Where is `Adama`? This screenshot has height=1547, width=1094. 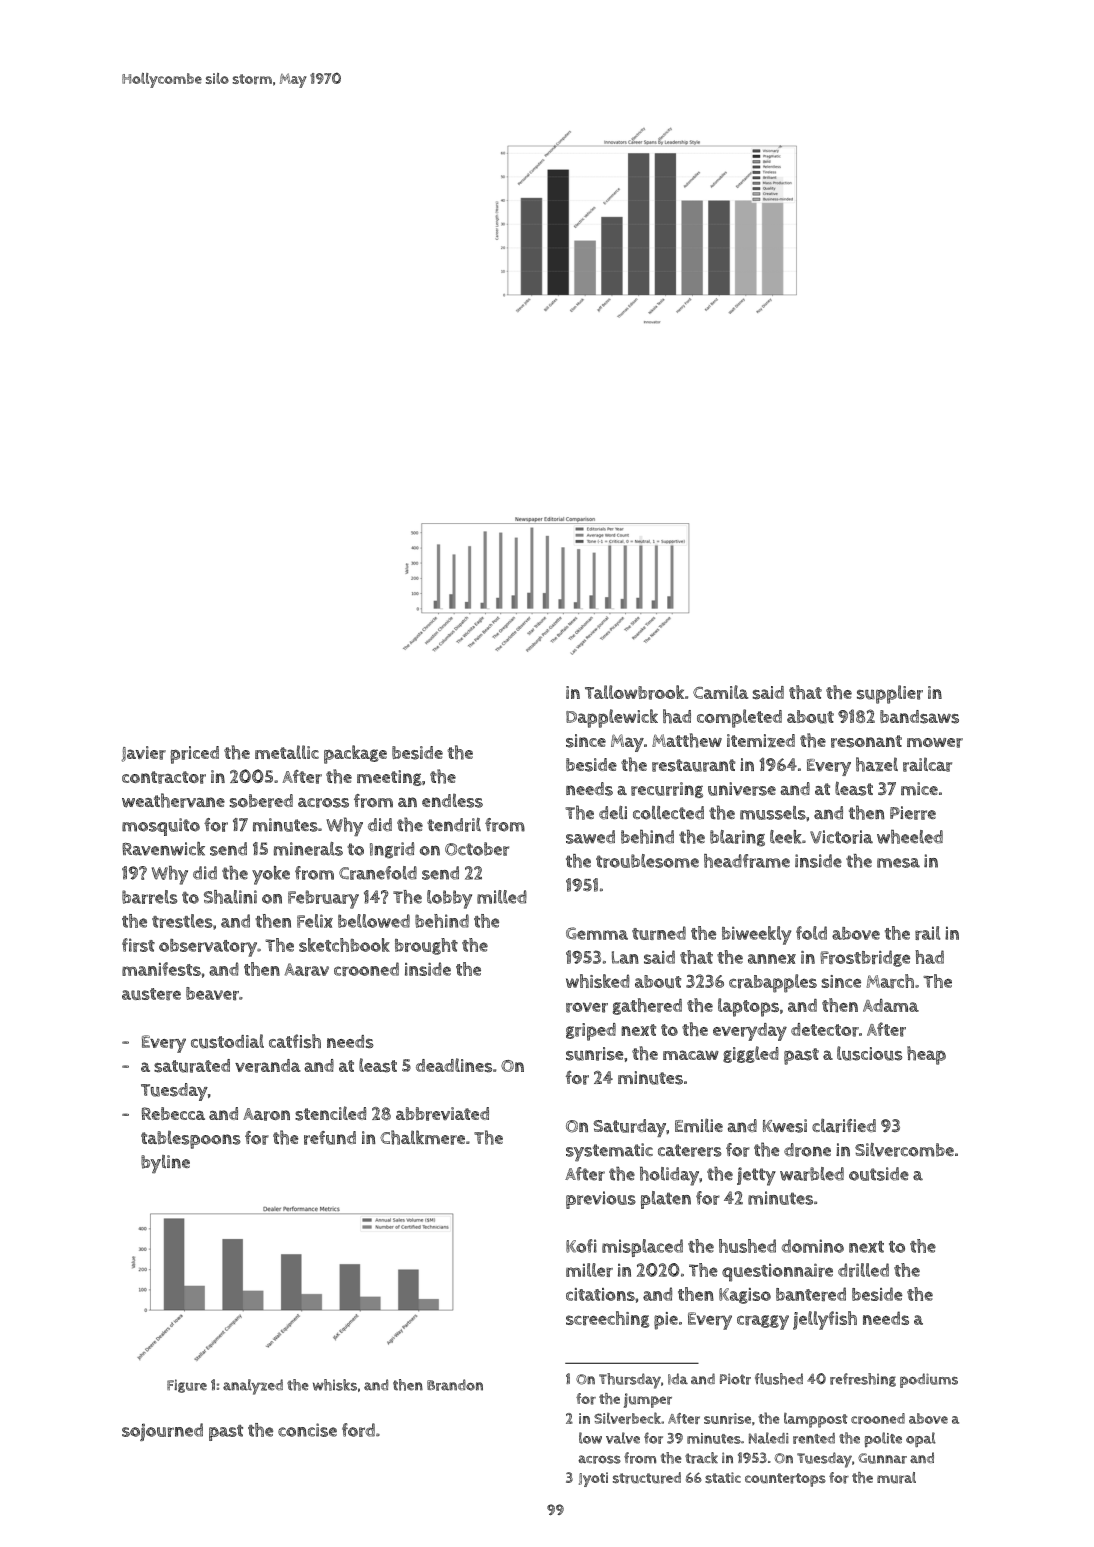
Adama is located at coordinates (891, 1005).
